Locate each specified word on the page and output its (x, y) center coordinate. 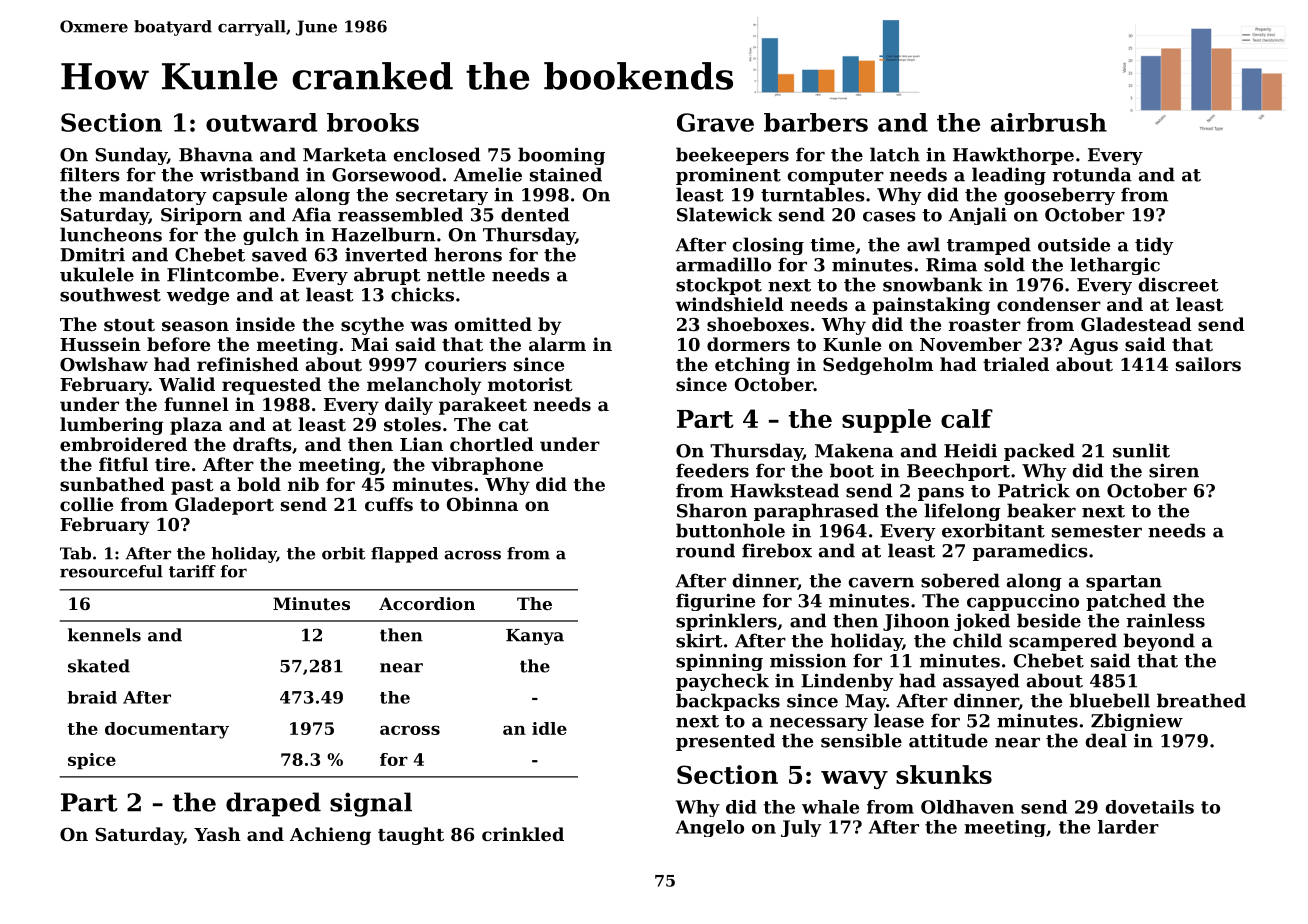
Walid (187, 384)
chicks (422, 294)
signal (371, 804)
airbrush (1049, 122)
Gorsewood (386, 174)
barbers (816, 122)
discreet (1179, 284)
